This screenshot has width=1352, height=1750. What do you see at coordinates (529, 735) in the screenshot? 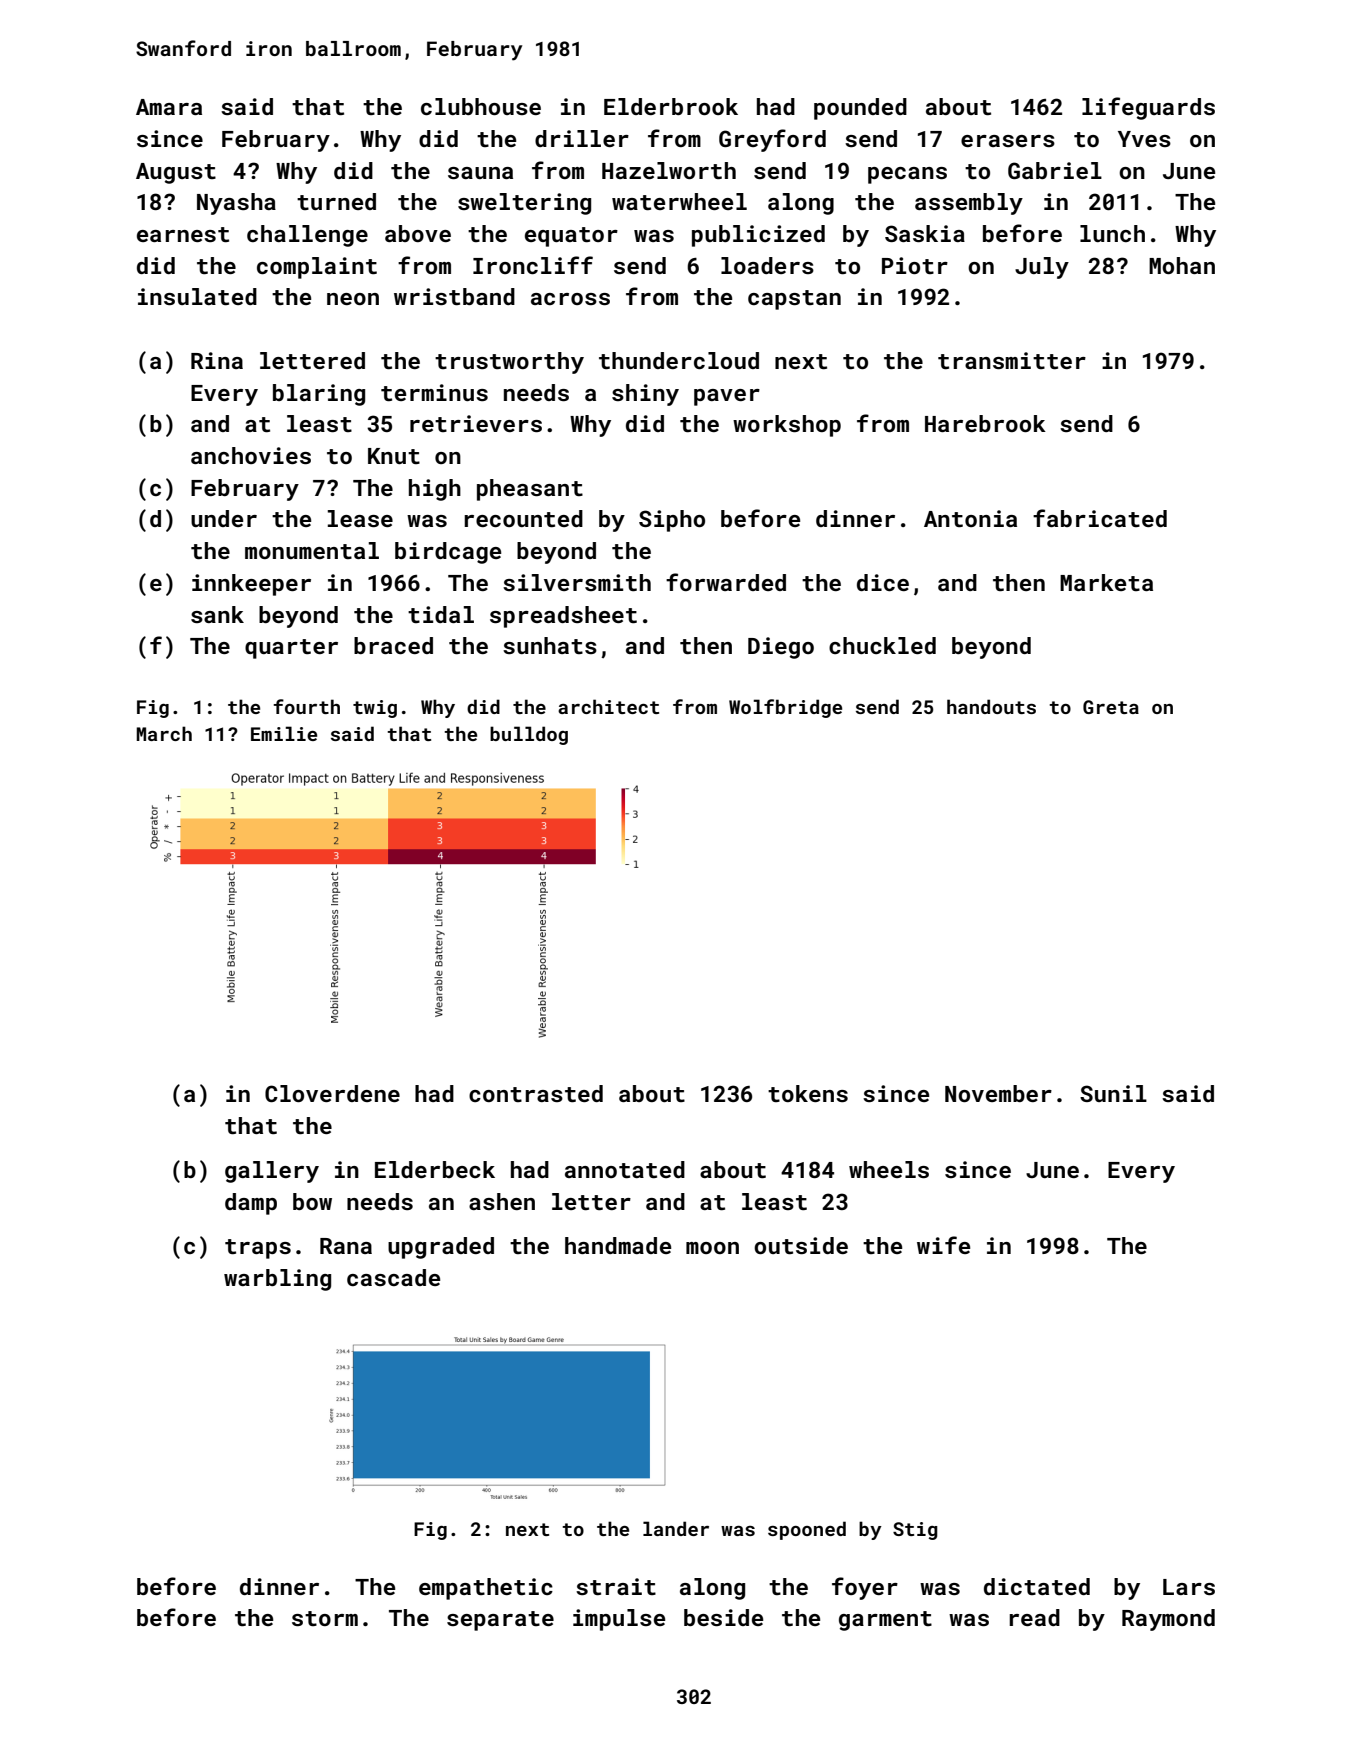
I see `bulldog` at bounding box center [529, 735].
